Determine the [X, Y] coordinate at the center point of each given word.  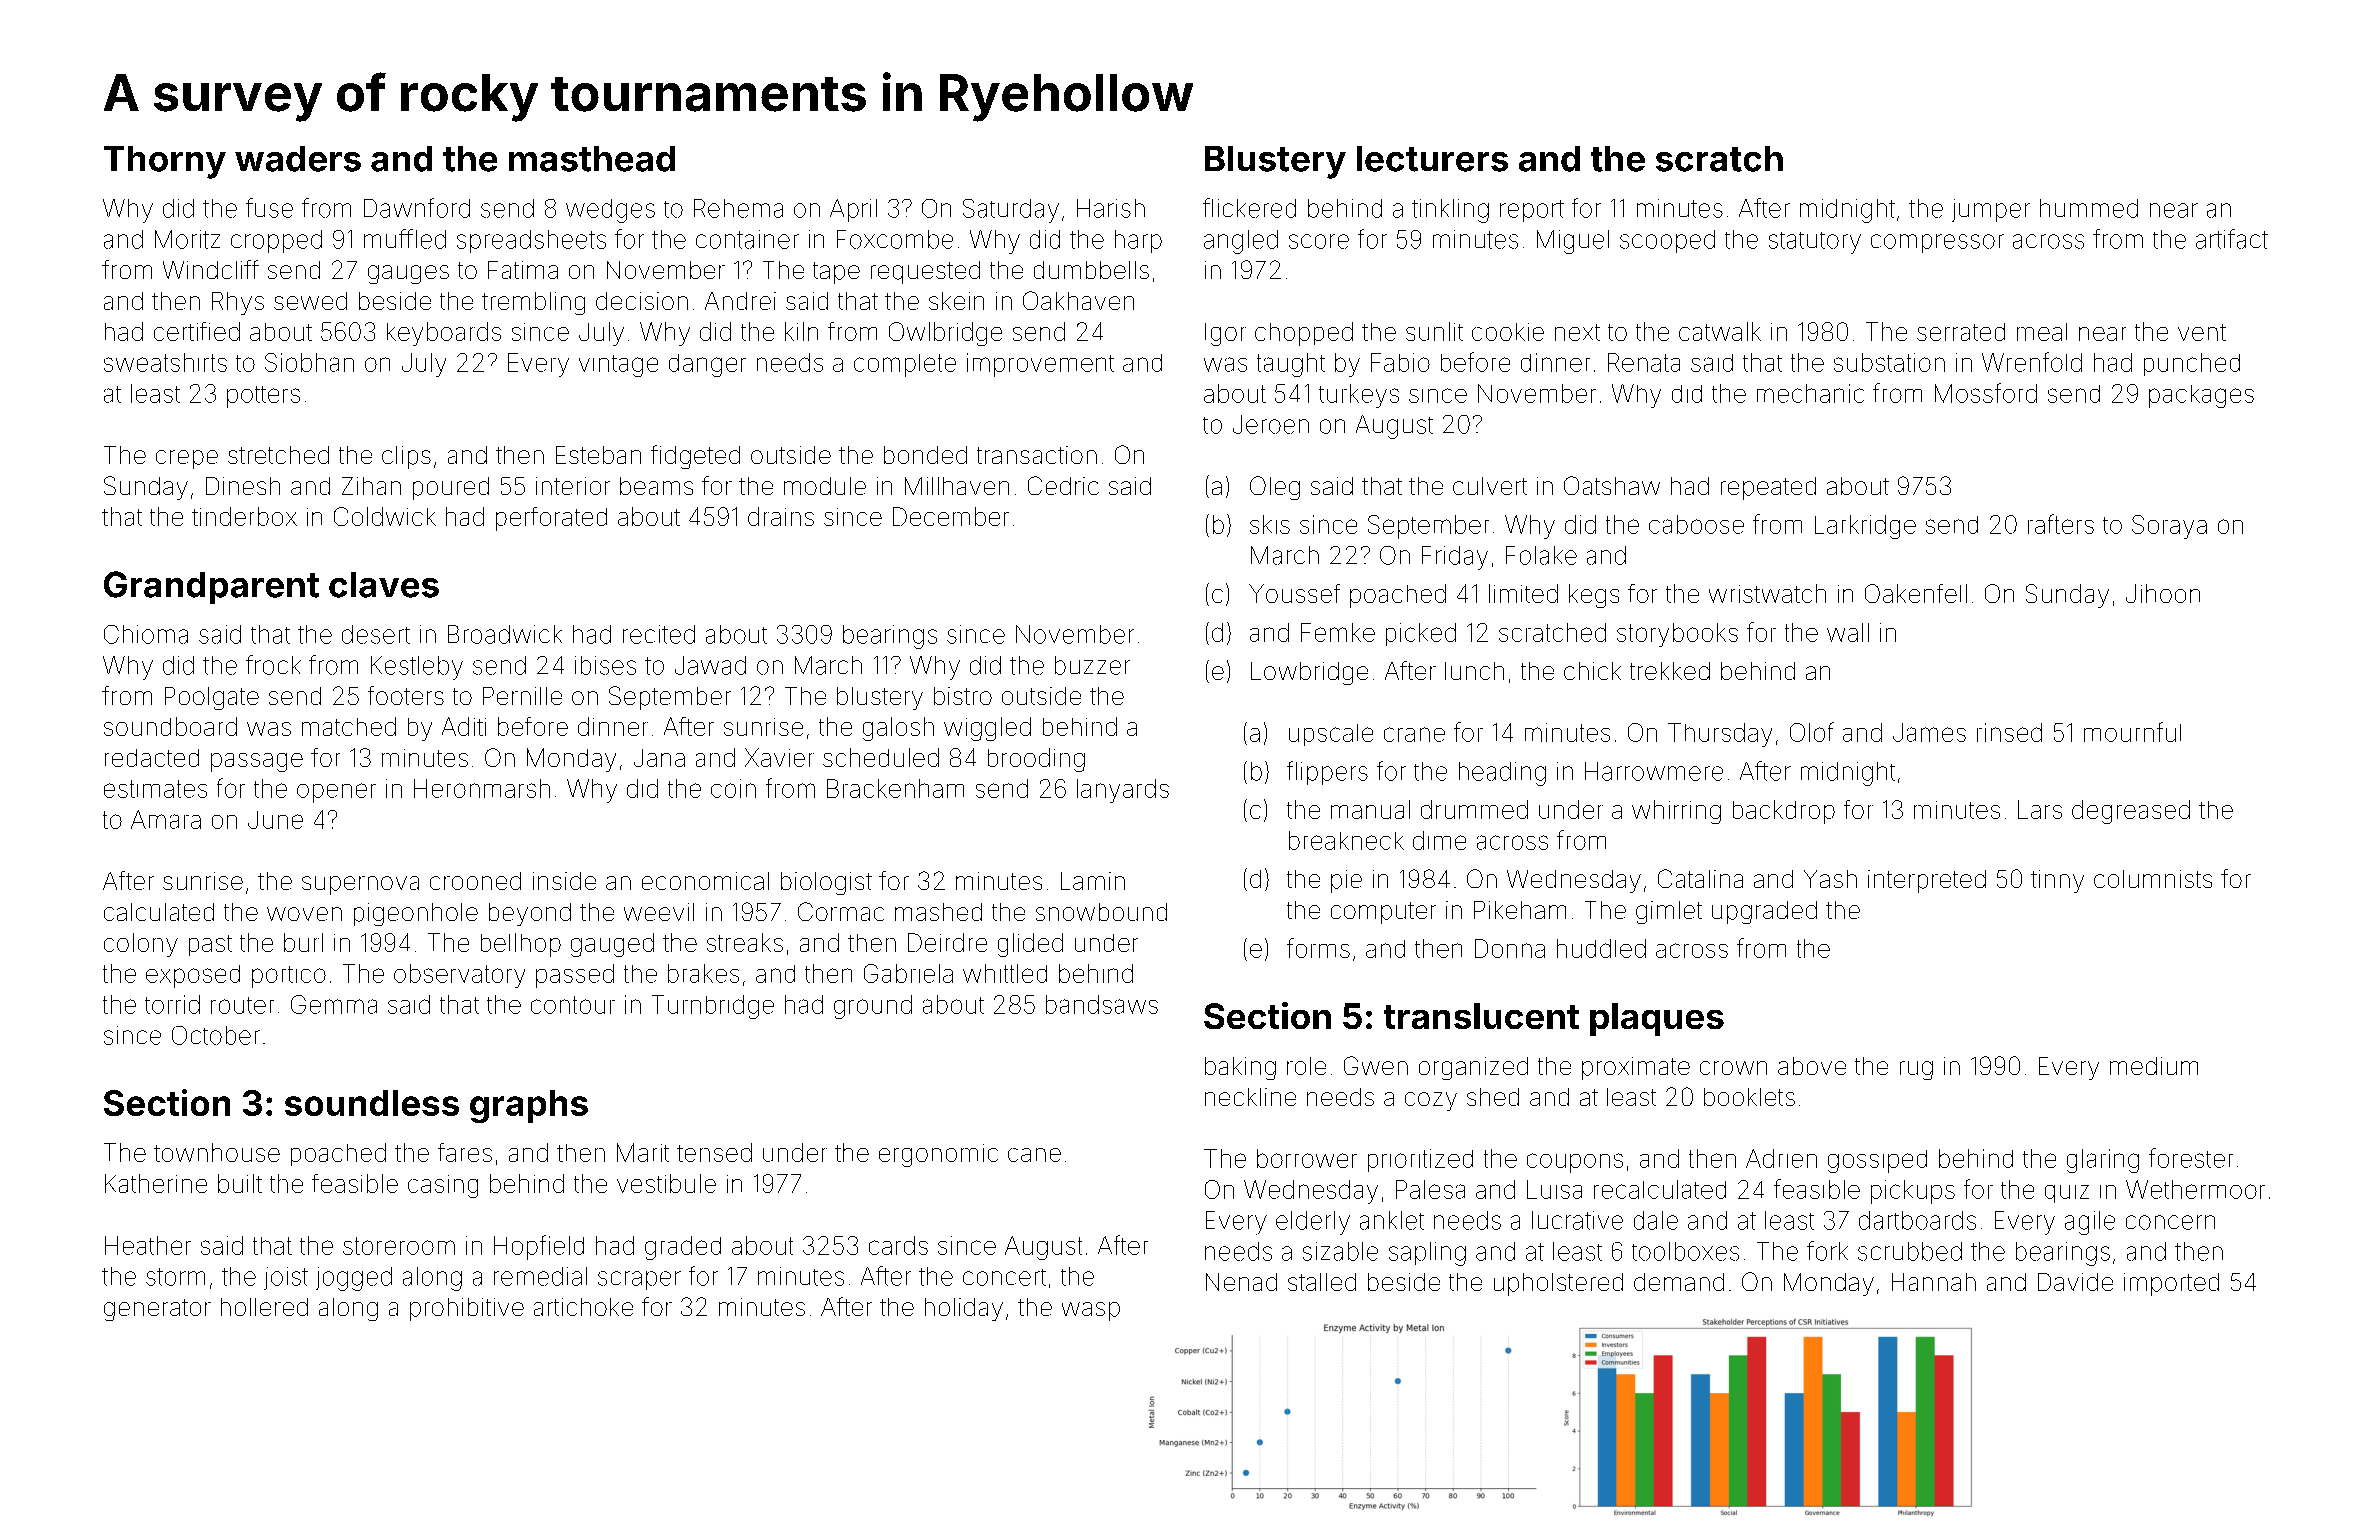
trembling [533, 303]
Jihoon [2163, 593]
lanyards [1123, 791]
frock [273, 665]
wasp [1091, 1311]
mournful [2132, 732]
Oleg [1275, 488]
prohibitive [467, 1309]
